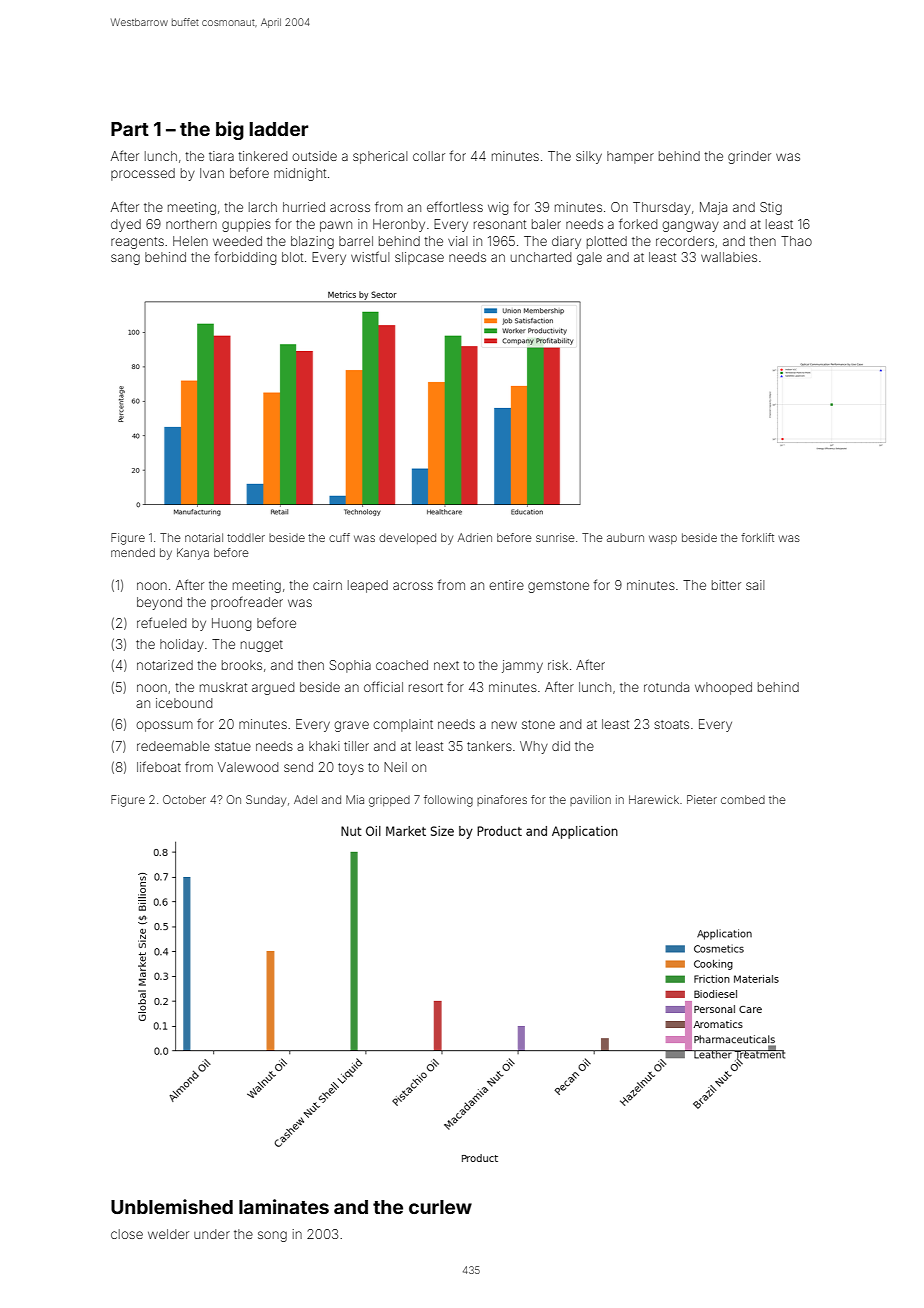 The image size is (924, 1308). What do you see at coordinates (159, 766) in the screenshot?
I see `lifeboat` at bounding box center [159, 766].
